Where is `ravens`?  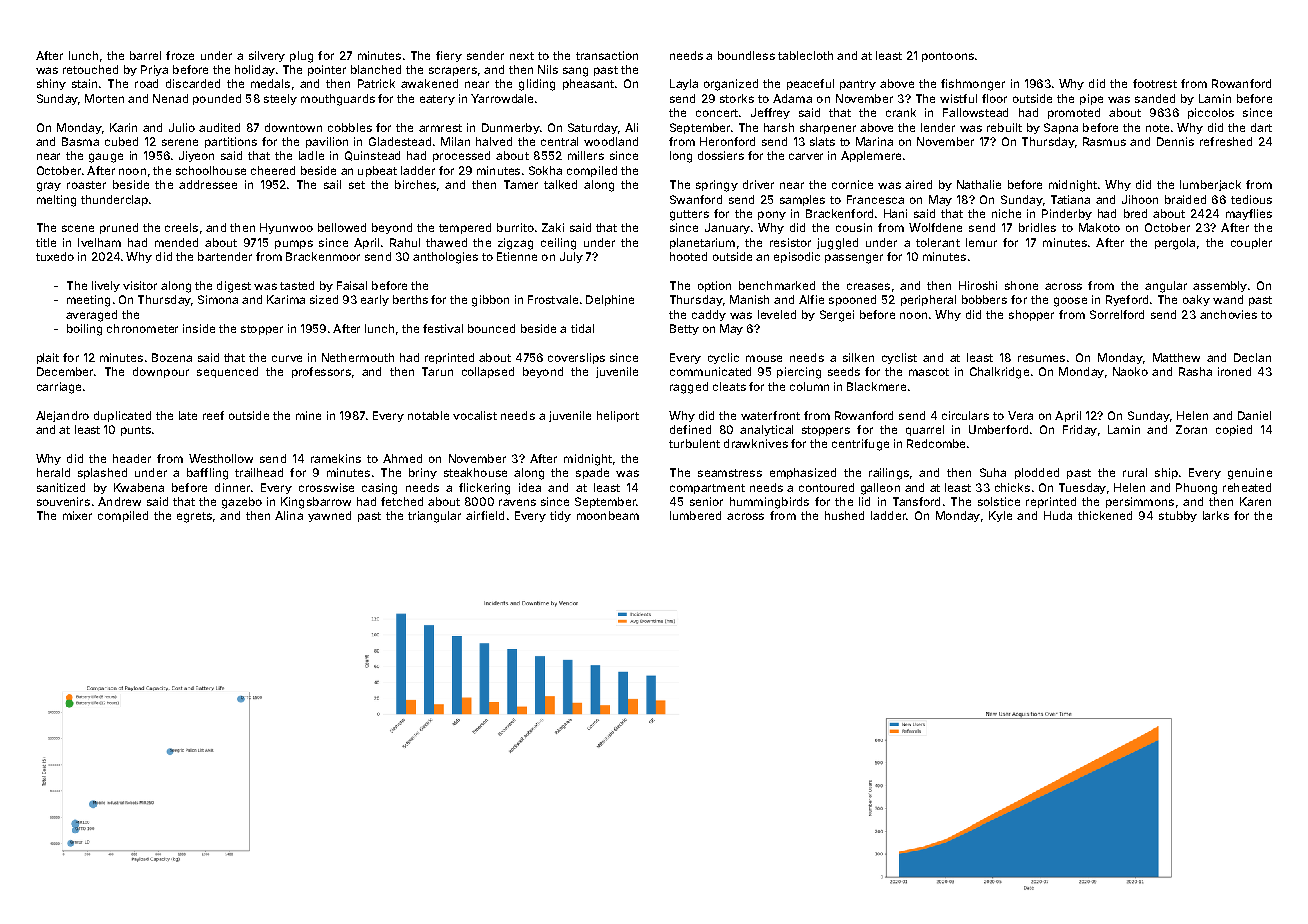
ravens is located at coordinates (517, 502).
